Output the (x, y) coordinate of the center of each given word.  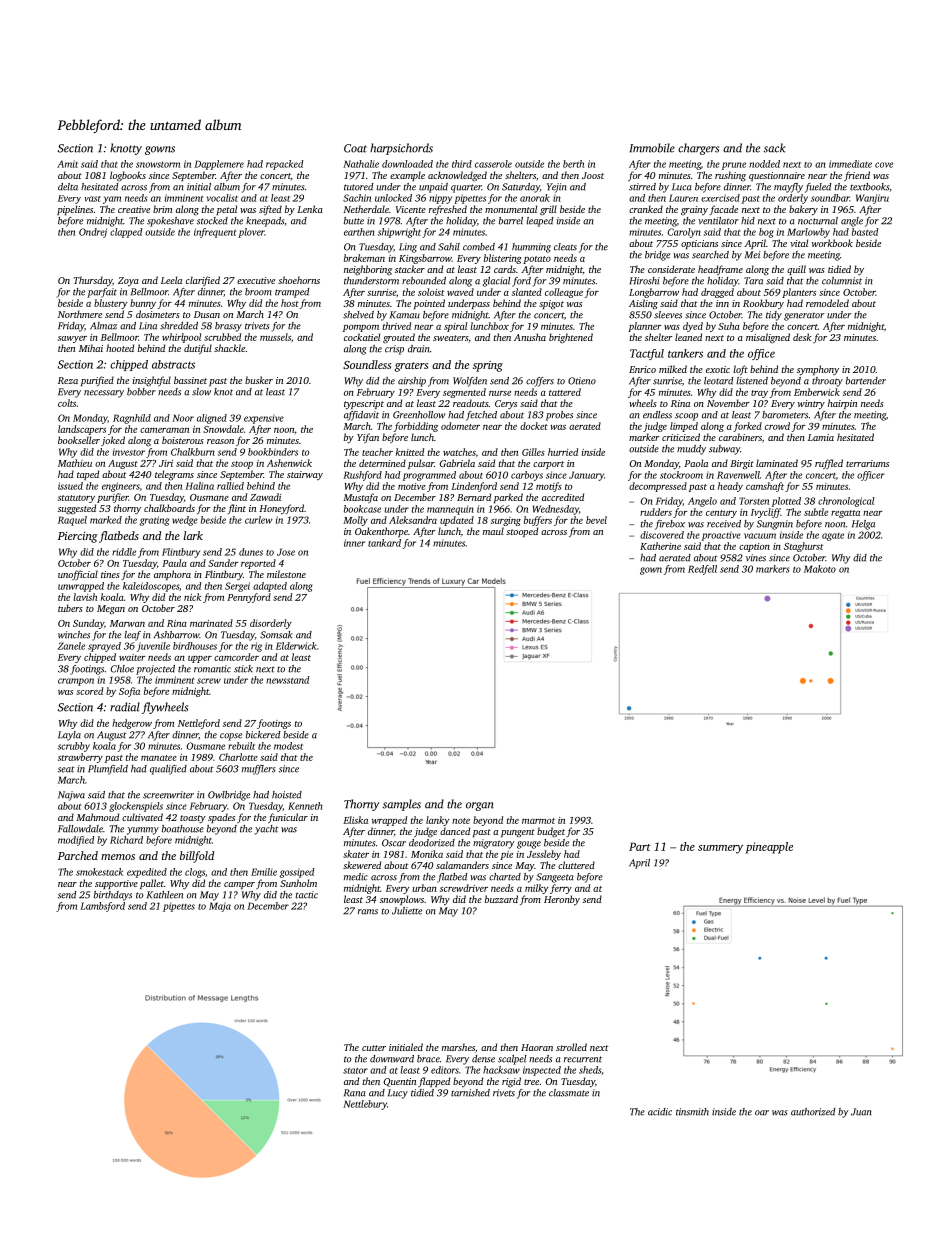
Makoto (820, 569)
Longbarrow (654, 293)
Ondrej (93, 233)
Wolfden (470, 382)
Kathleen (165, 895)
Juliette (407, 911)
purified (97, 381)
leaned (688, 337)
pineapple (769, 848)
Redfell (702, 570)
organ (479, 806)
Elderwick (296, 646)
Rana (354, 1093)
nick (192, 597)
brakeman (364, 258)
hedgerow (132, 724)
